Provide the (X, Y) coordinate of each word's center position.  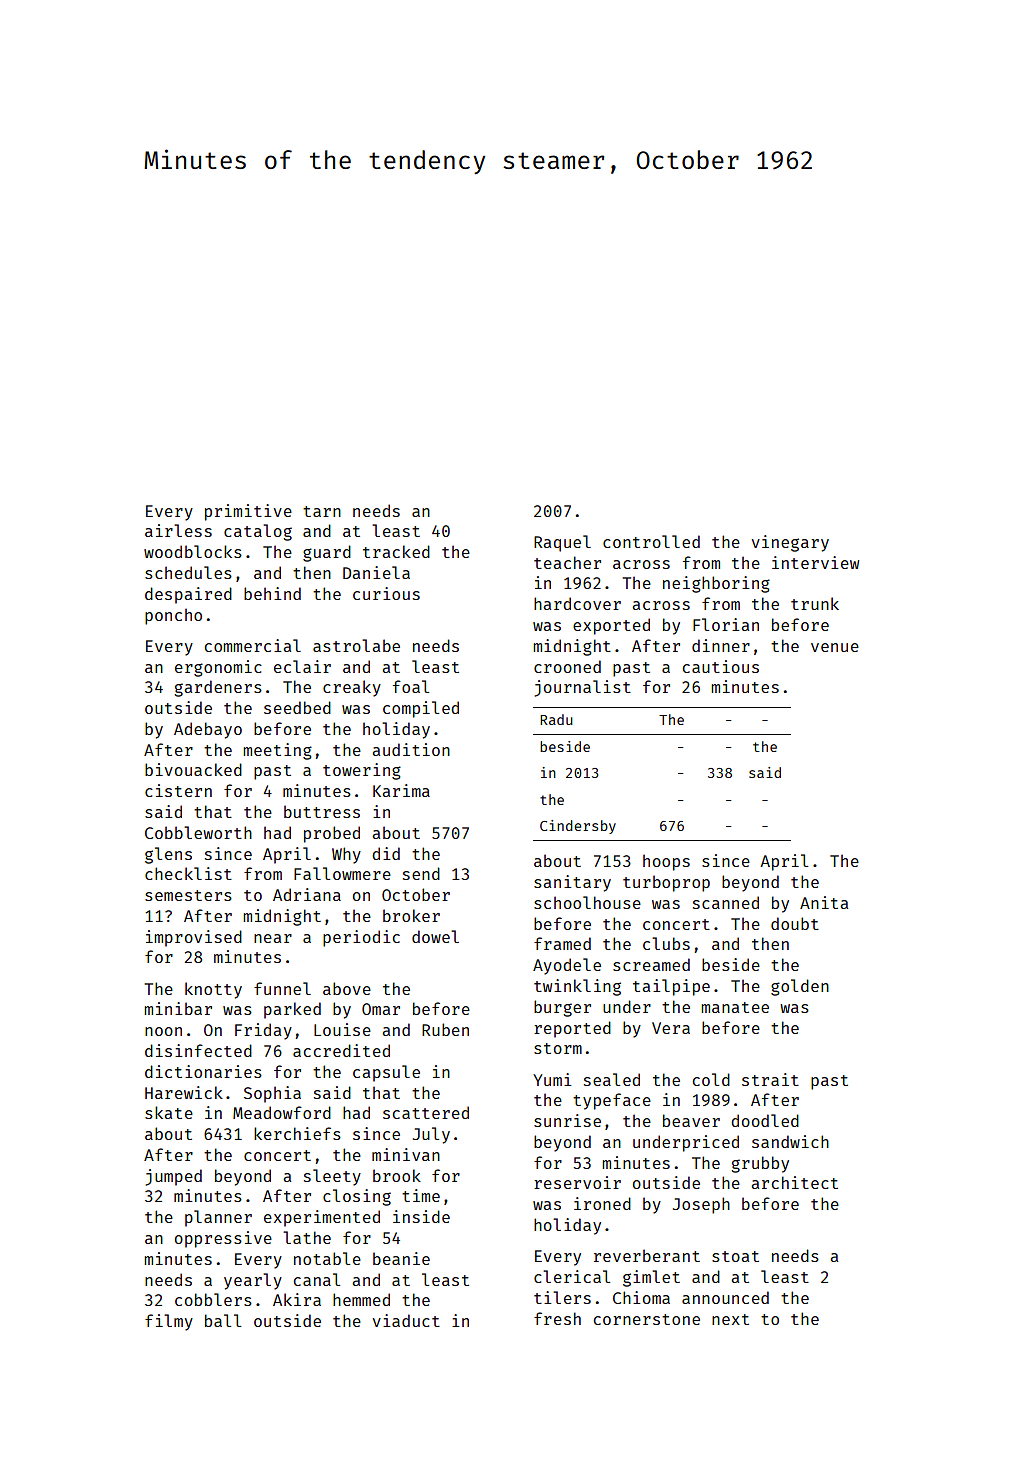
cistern (178, 790)
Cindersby (578, 827)
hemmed (361, 1299)
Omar (381, 1009)
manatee (735, 1007)
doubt (795, 923)
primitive (248, 512)
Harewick (184, 1092)
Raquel (562, 543)
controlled (651, 541)
